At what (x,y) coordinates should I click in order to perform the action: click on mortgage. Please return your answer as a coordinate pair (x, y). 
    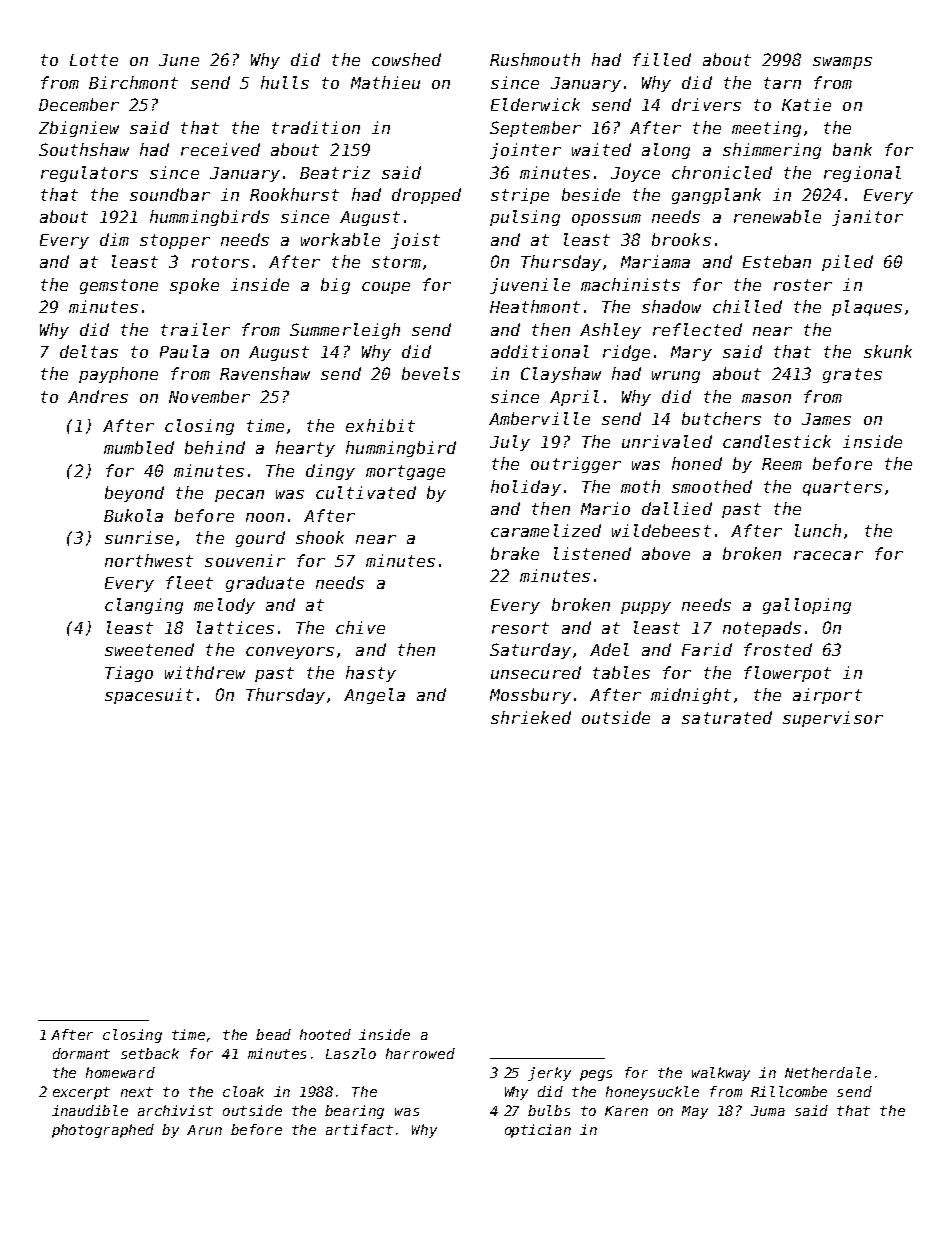
    Looking at the image, I should click on (405, 472).
